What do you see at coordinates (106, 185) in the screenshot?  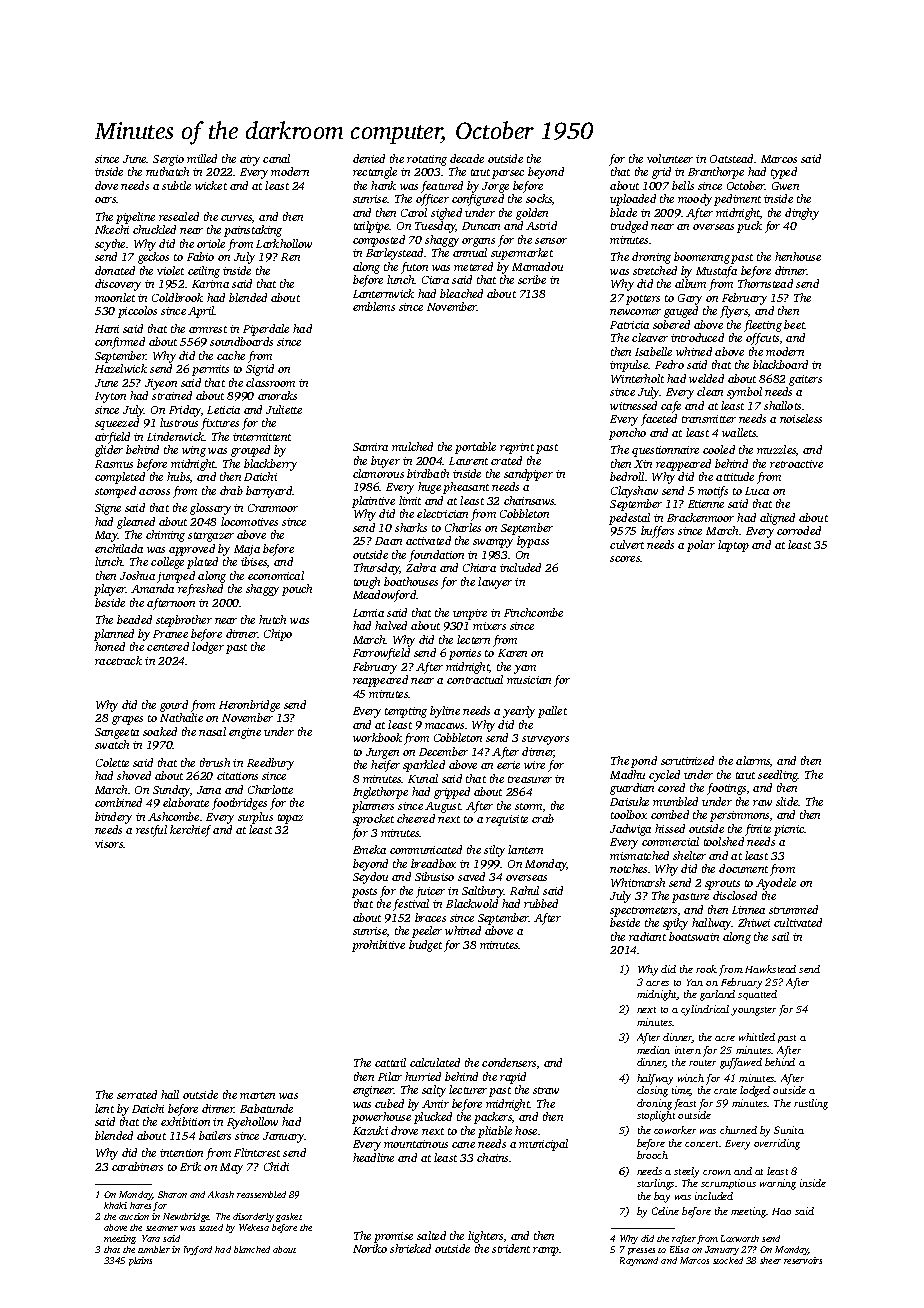 I see `dove` at bounding box center [106, 185].
